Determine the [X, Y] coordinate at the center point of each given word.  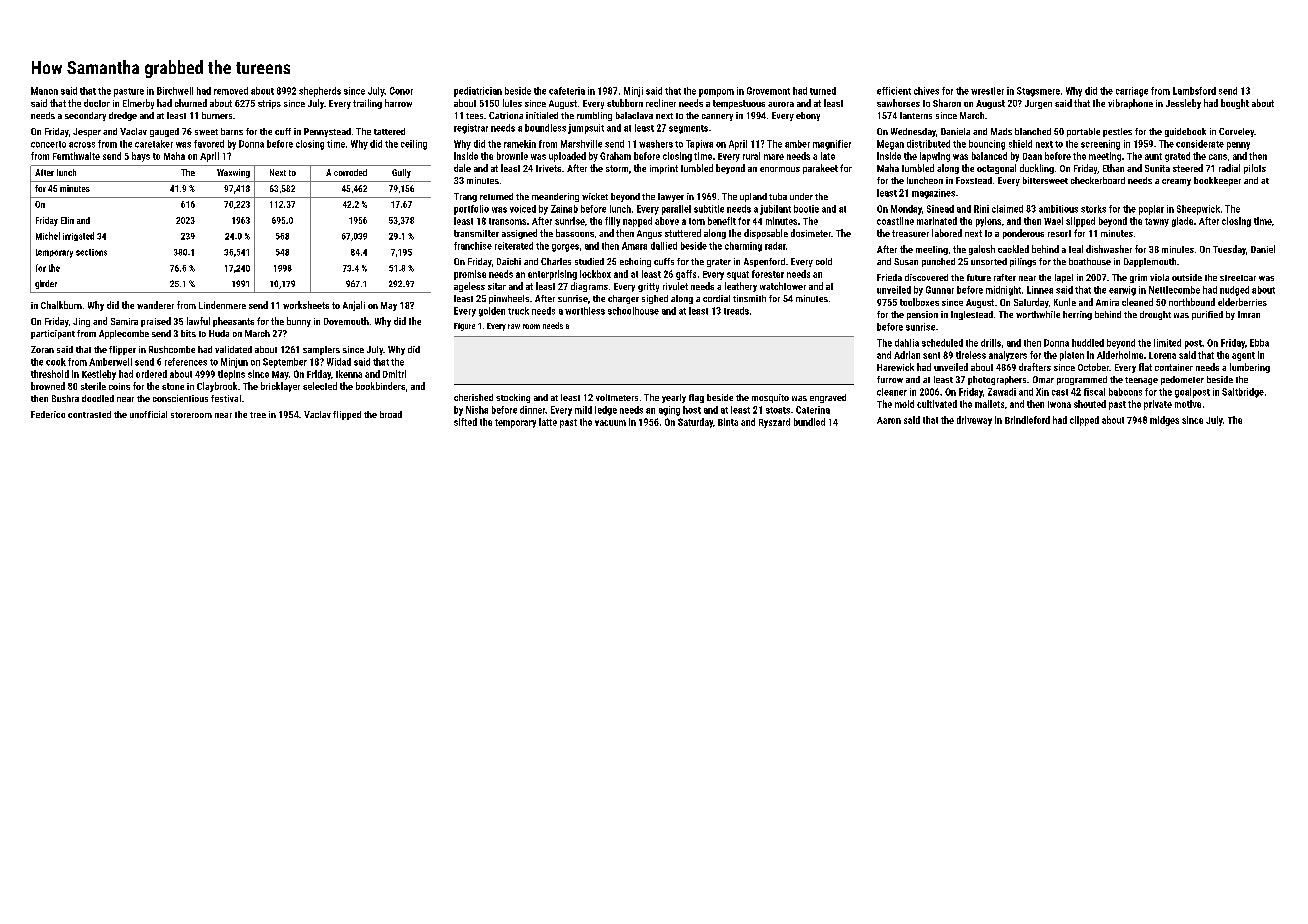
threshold [50, 374]
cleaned [1137, 302]
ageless [469, 287]
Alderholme [1120, 355]
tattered [389, 131]
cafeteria [567, 91]
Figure [464, 327]
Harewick [895, 367]
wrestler [987, 91]
